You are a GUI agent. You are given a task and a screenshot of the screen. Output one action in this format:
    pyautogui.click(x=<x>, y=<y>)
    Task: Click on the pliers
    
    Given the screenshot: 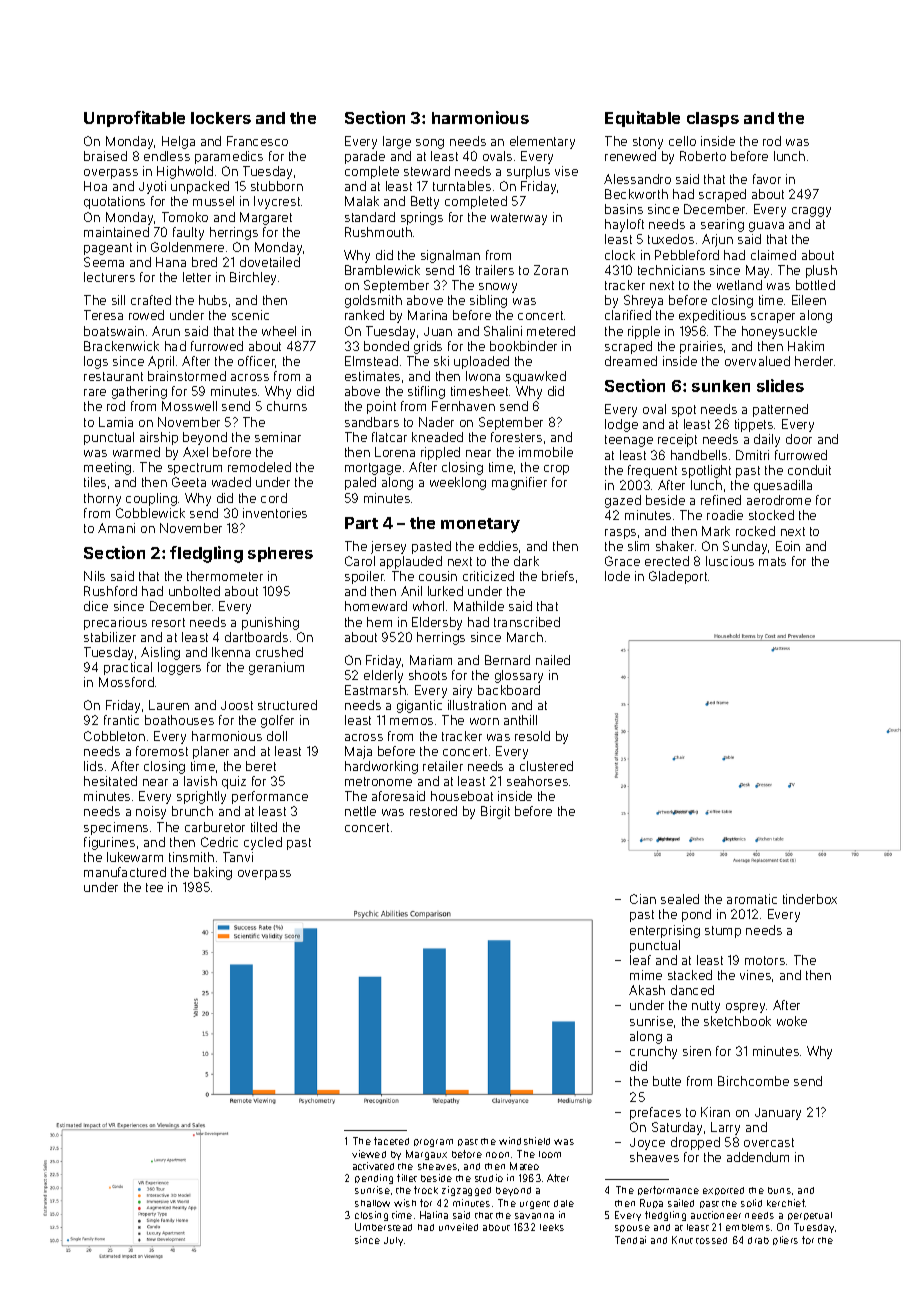 What is the action you would take?
    pyautogui.click(x=785, y=1240)
